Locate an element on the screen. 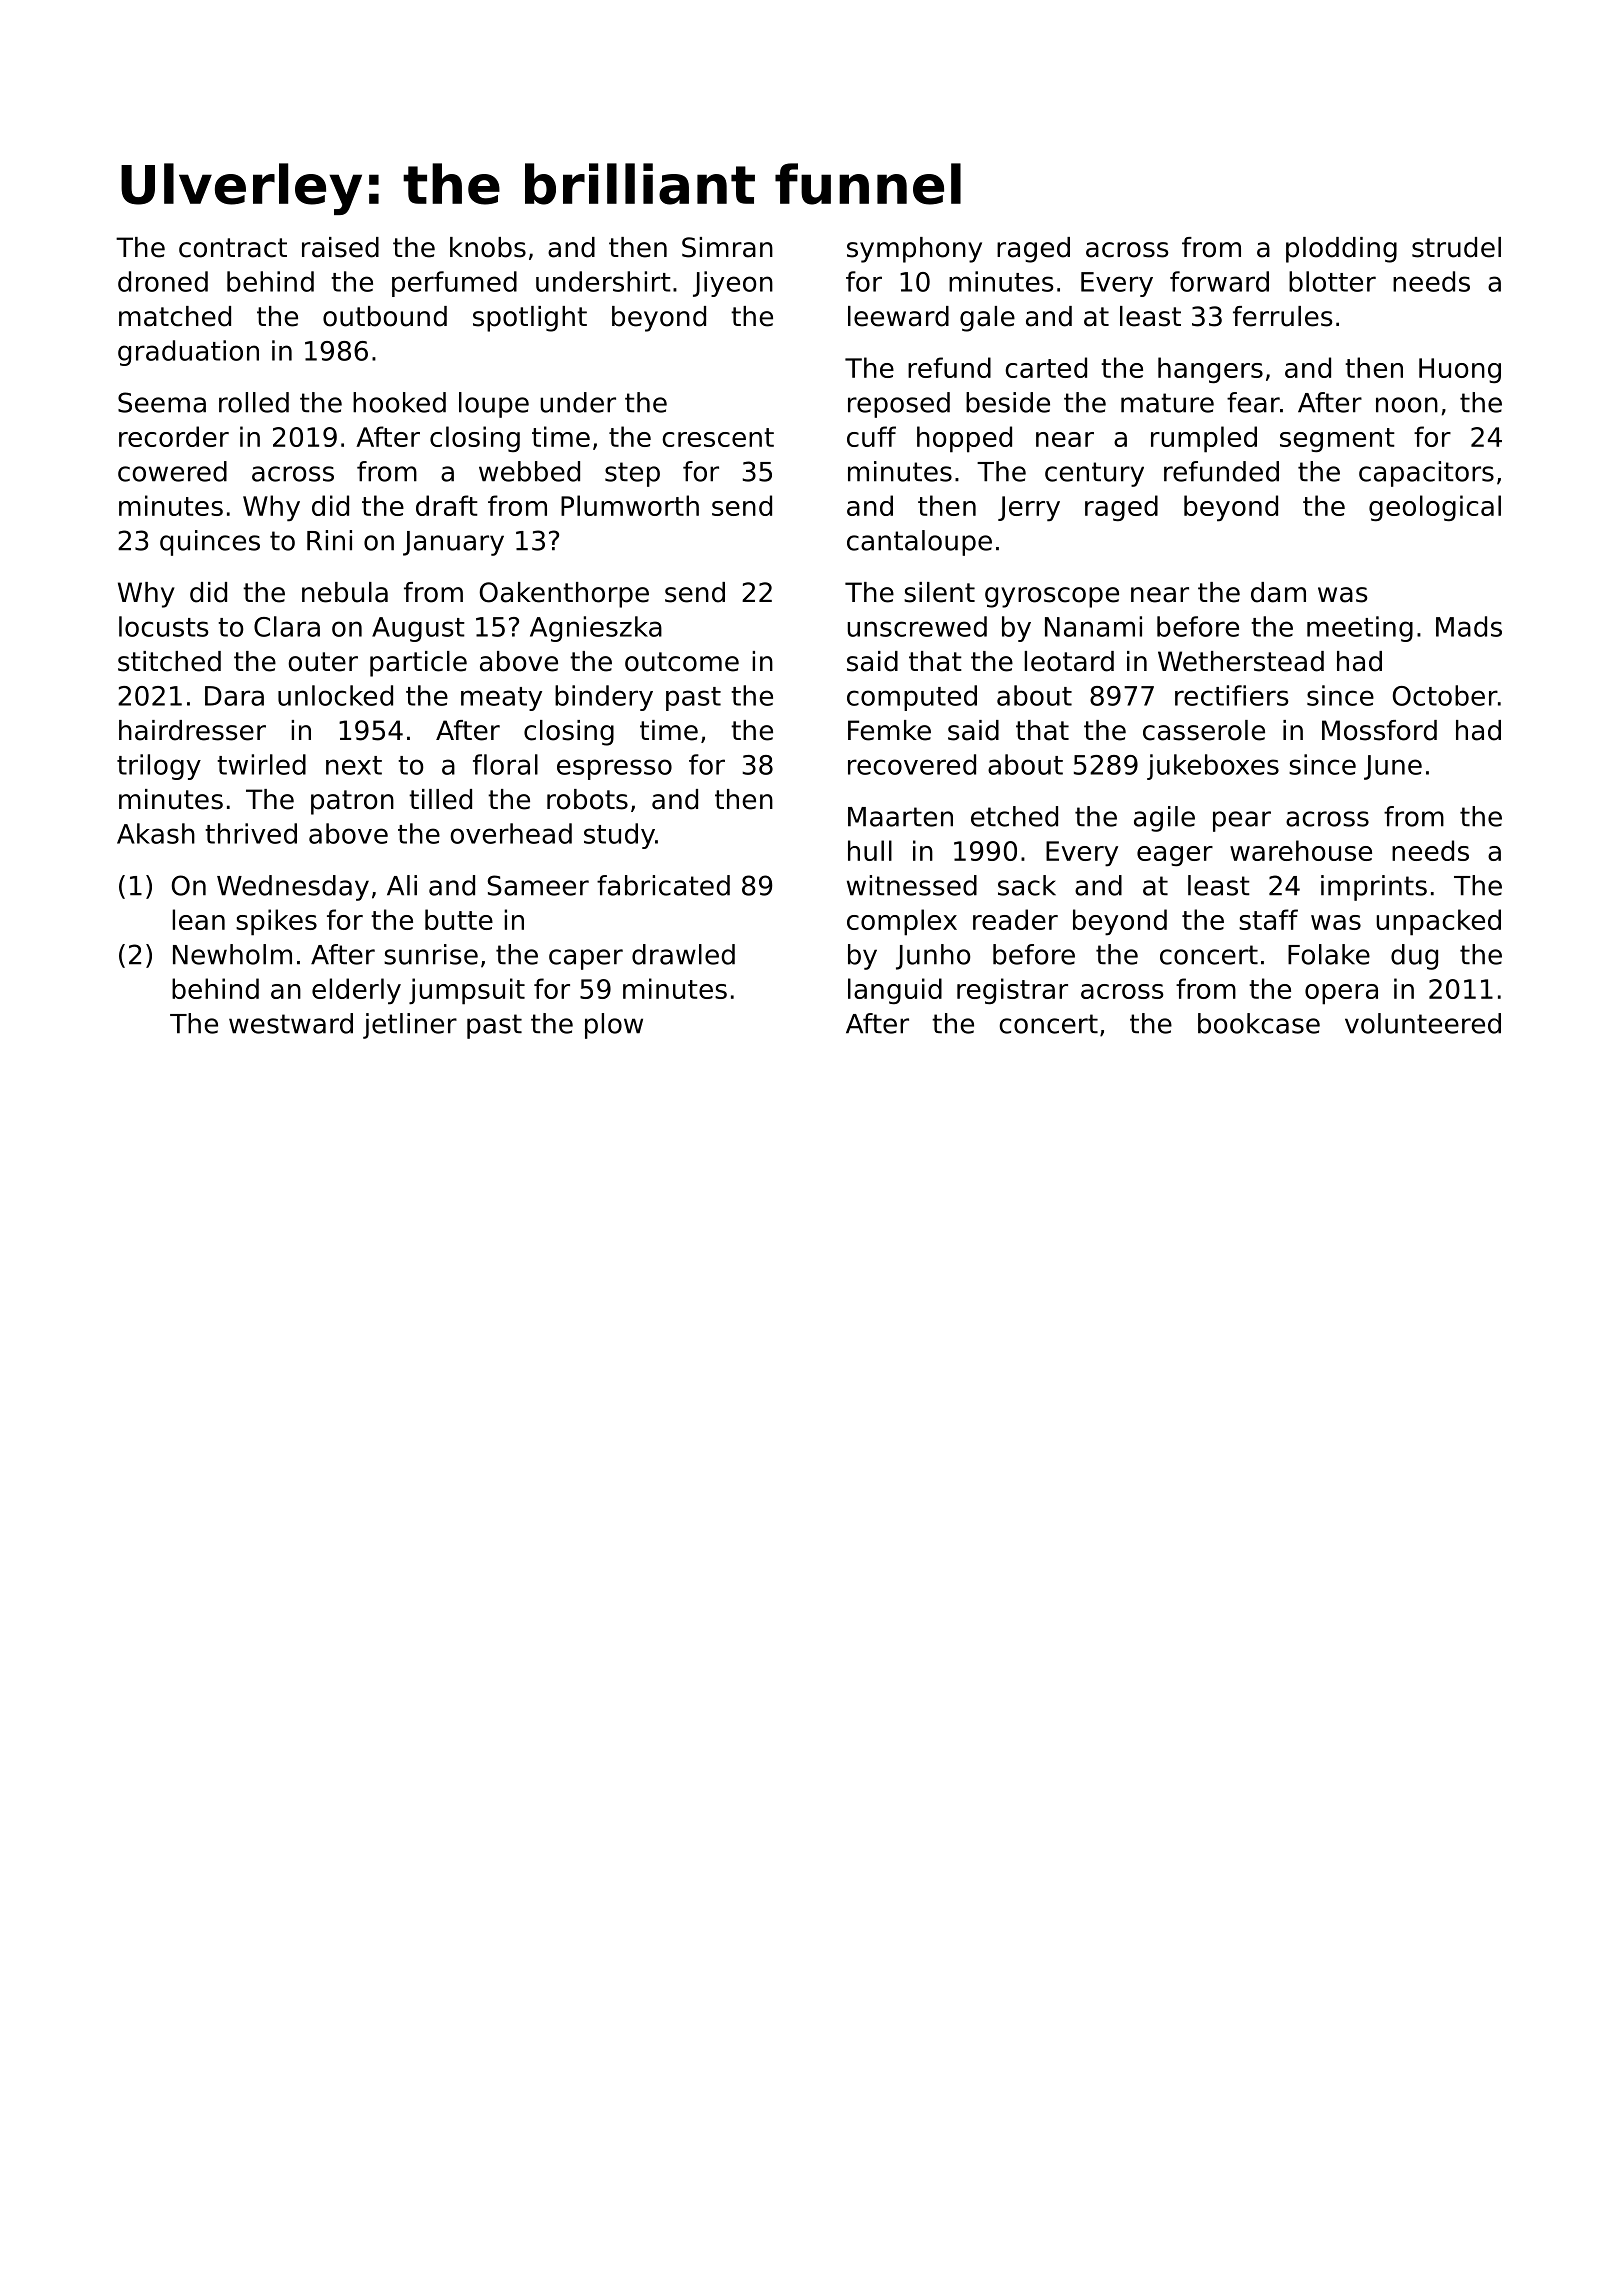  geological is located at coordinates (1435, 508).
